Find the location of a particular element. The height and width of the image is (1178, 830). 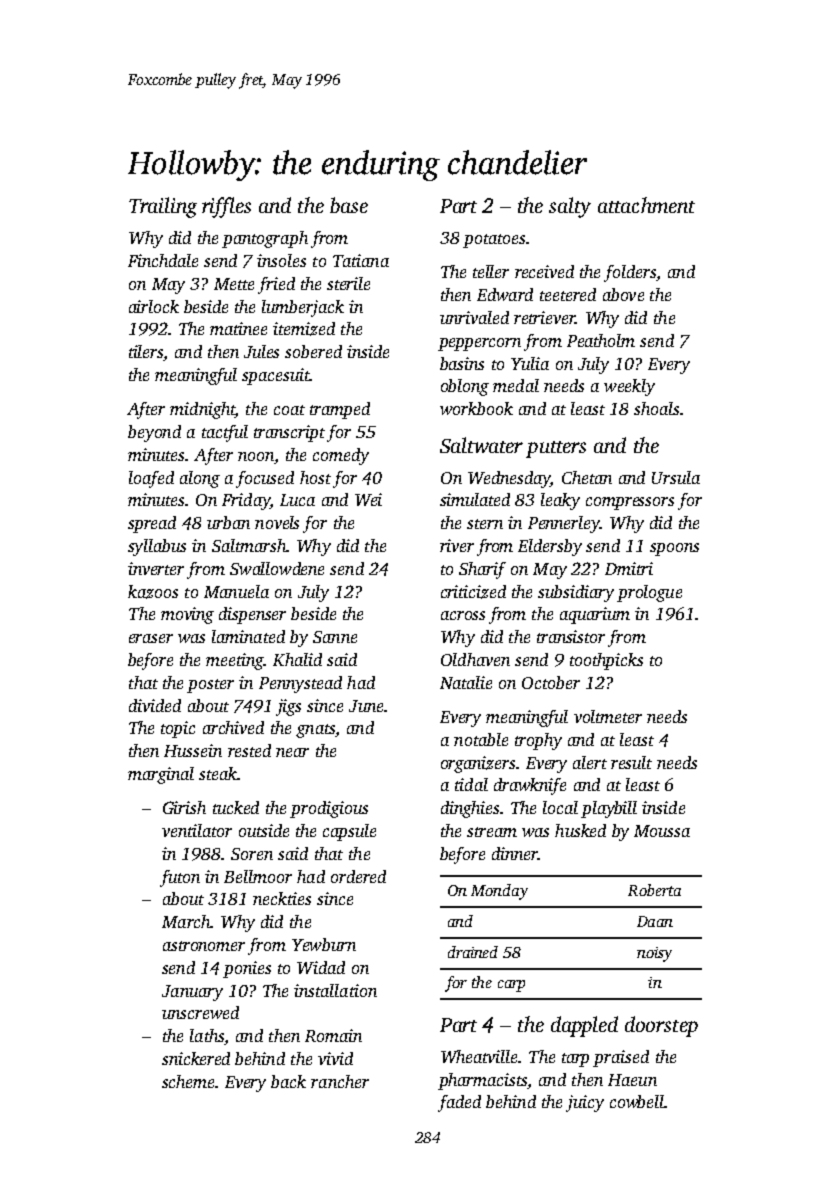

tactful is located at coordinates (225, 433).
